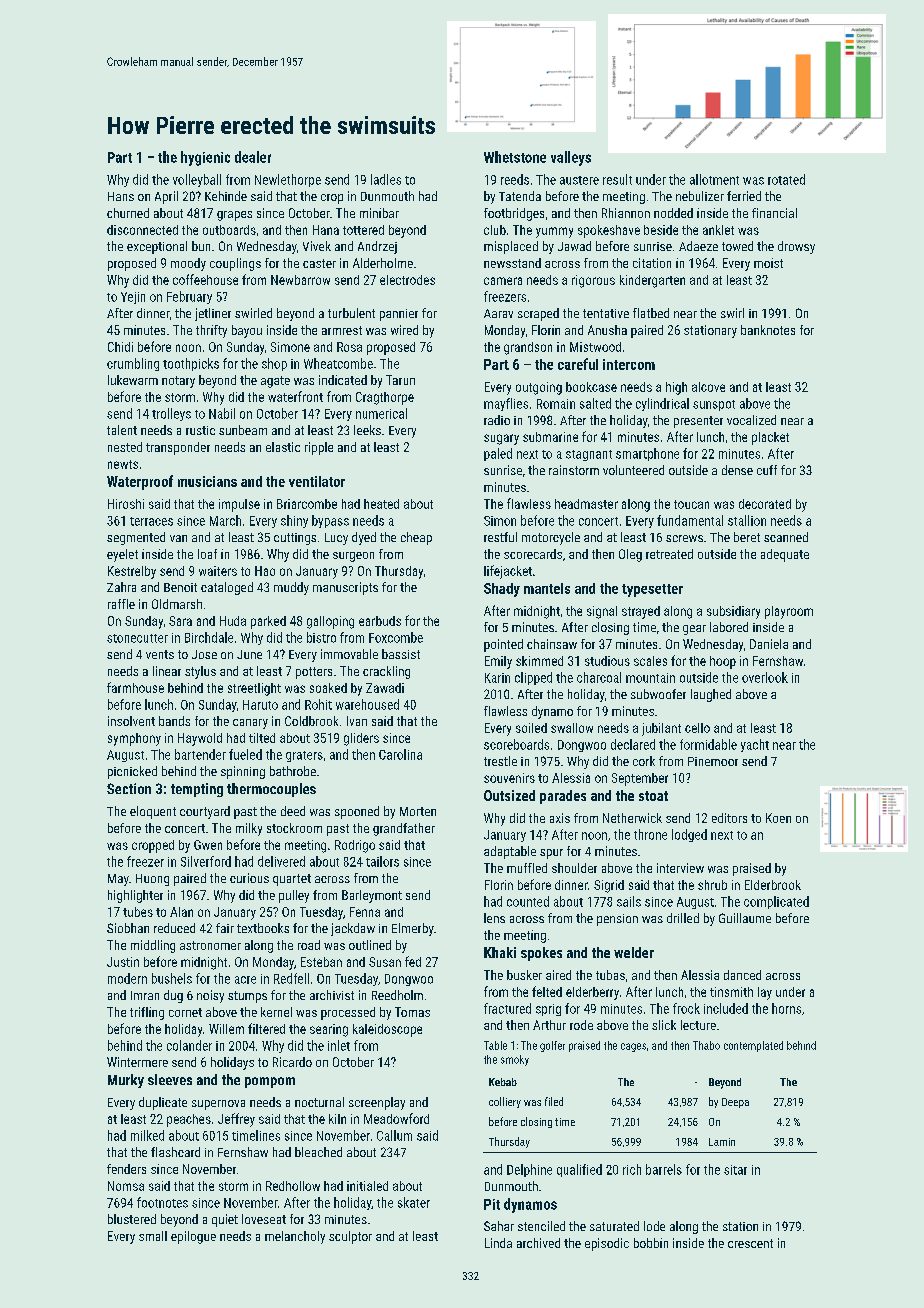  I want to click on eloquent, so click(153, 812).
